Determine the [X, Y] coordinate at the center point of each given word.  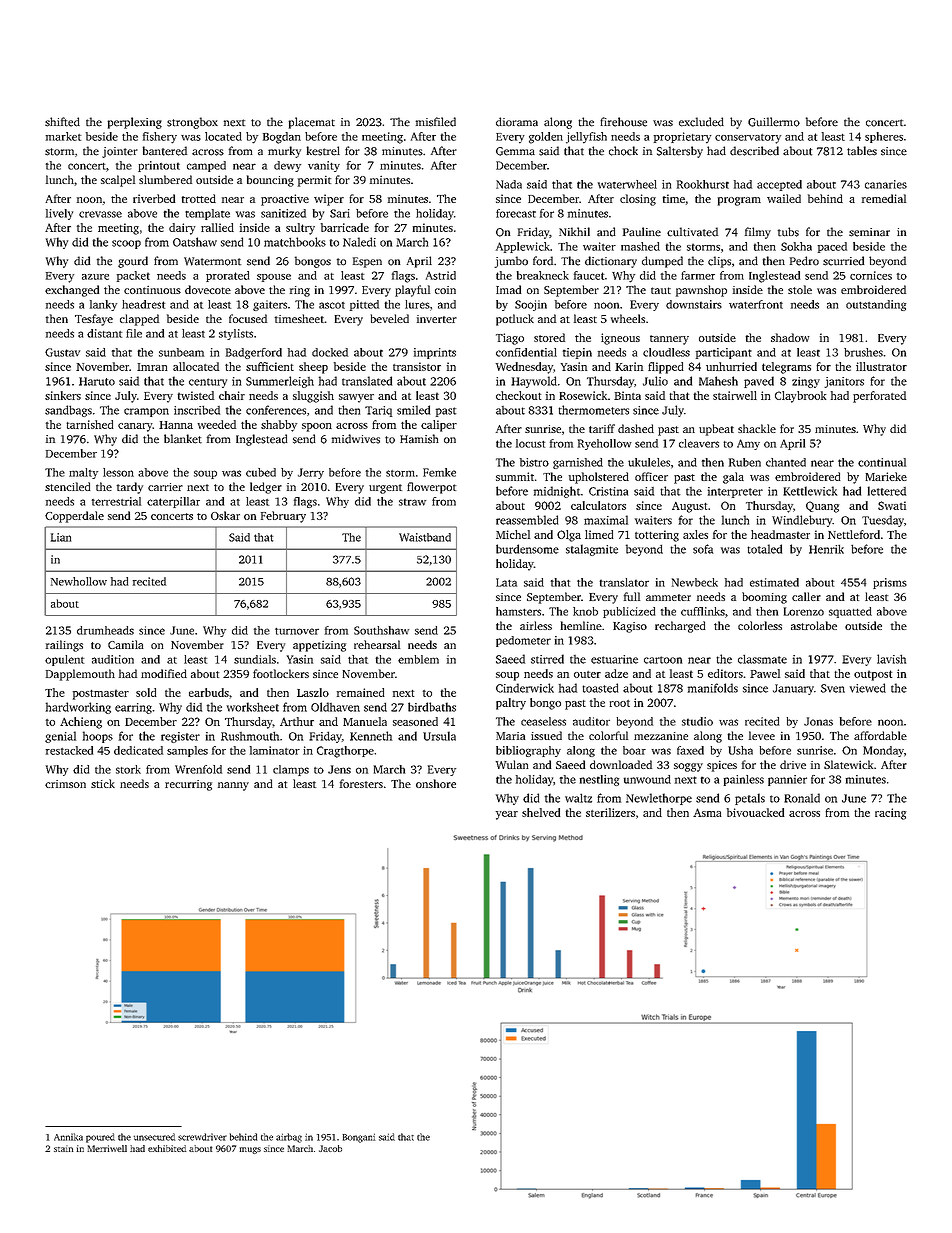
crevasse [100, 214]
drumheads [105, 630]
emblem [418, 659]
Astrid [441, 275]
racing [890, 814]
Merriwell [107, 1148]
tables [862, 151]
